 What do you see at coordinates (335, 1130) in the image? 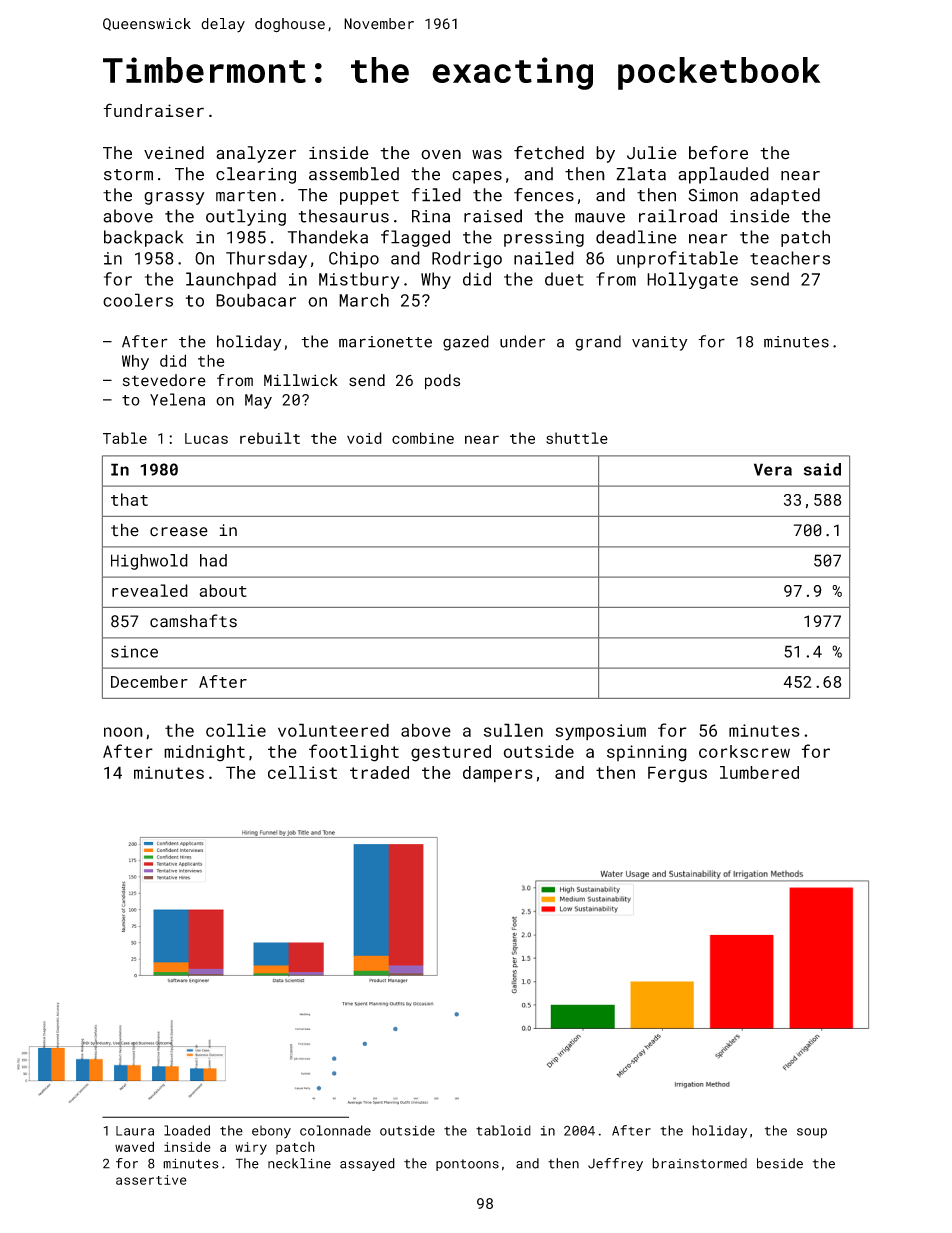
I see `colonnade` at bounding box center [335, 1130].
